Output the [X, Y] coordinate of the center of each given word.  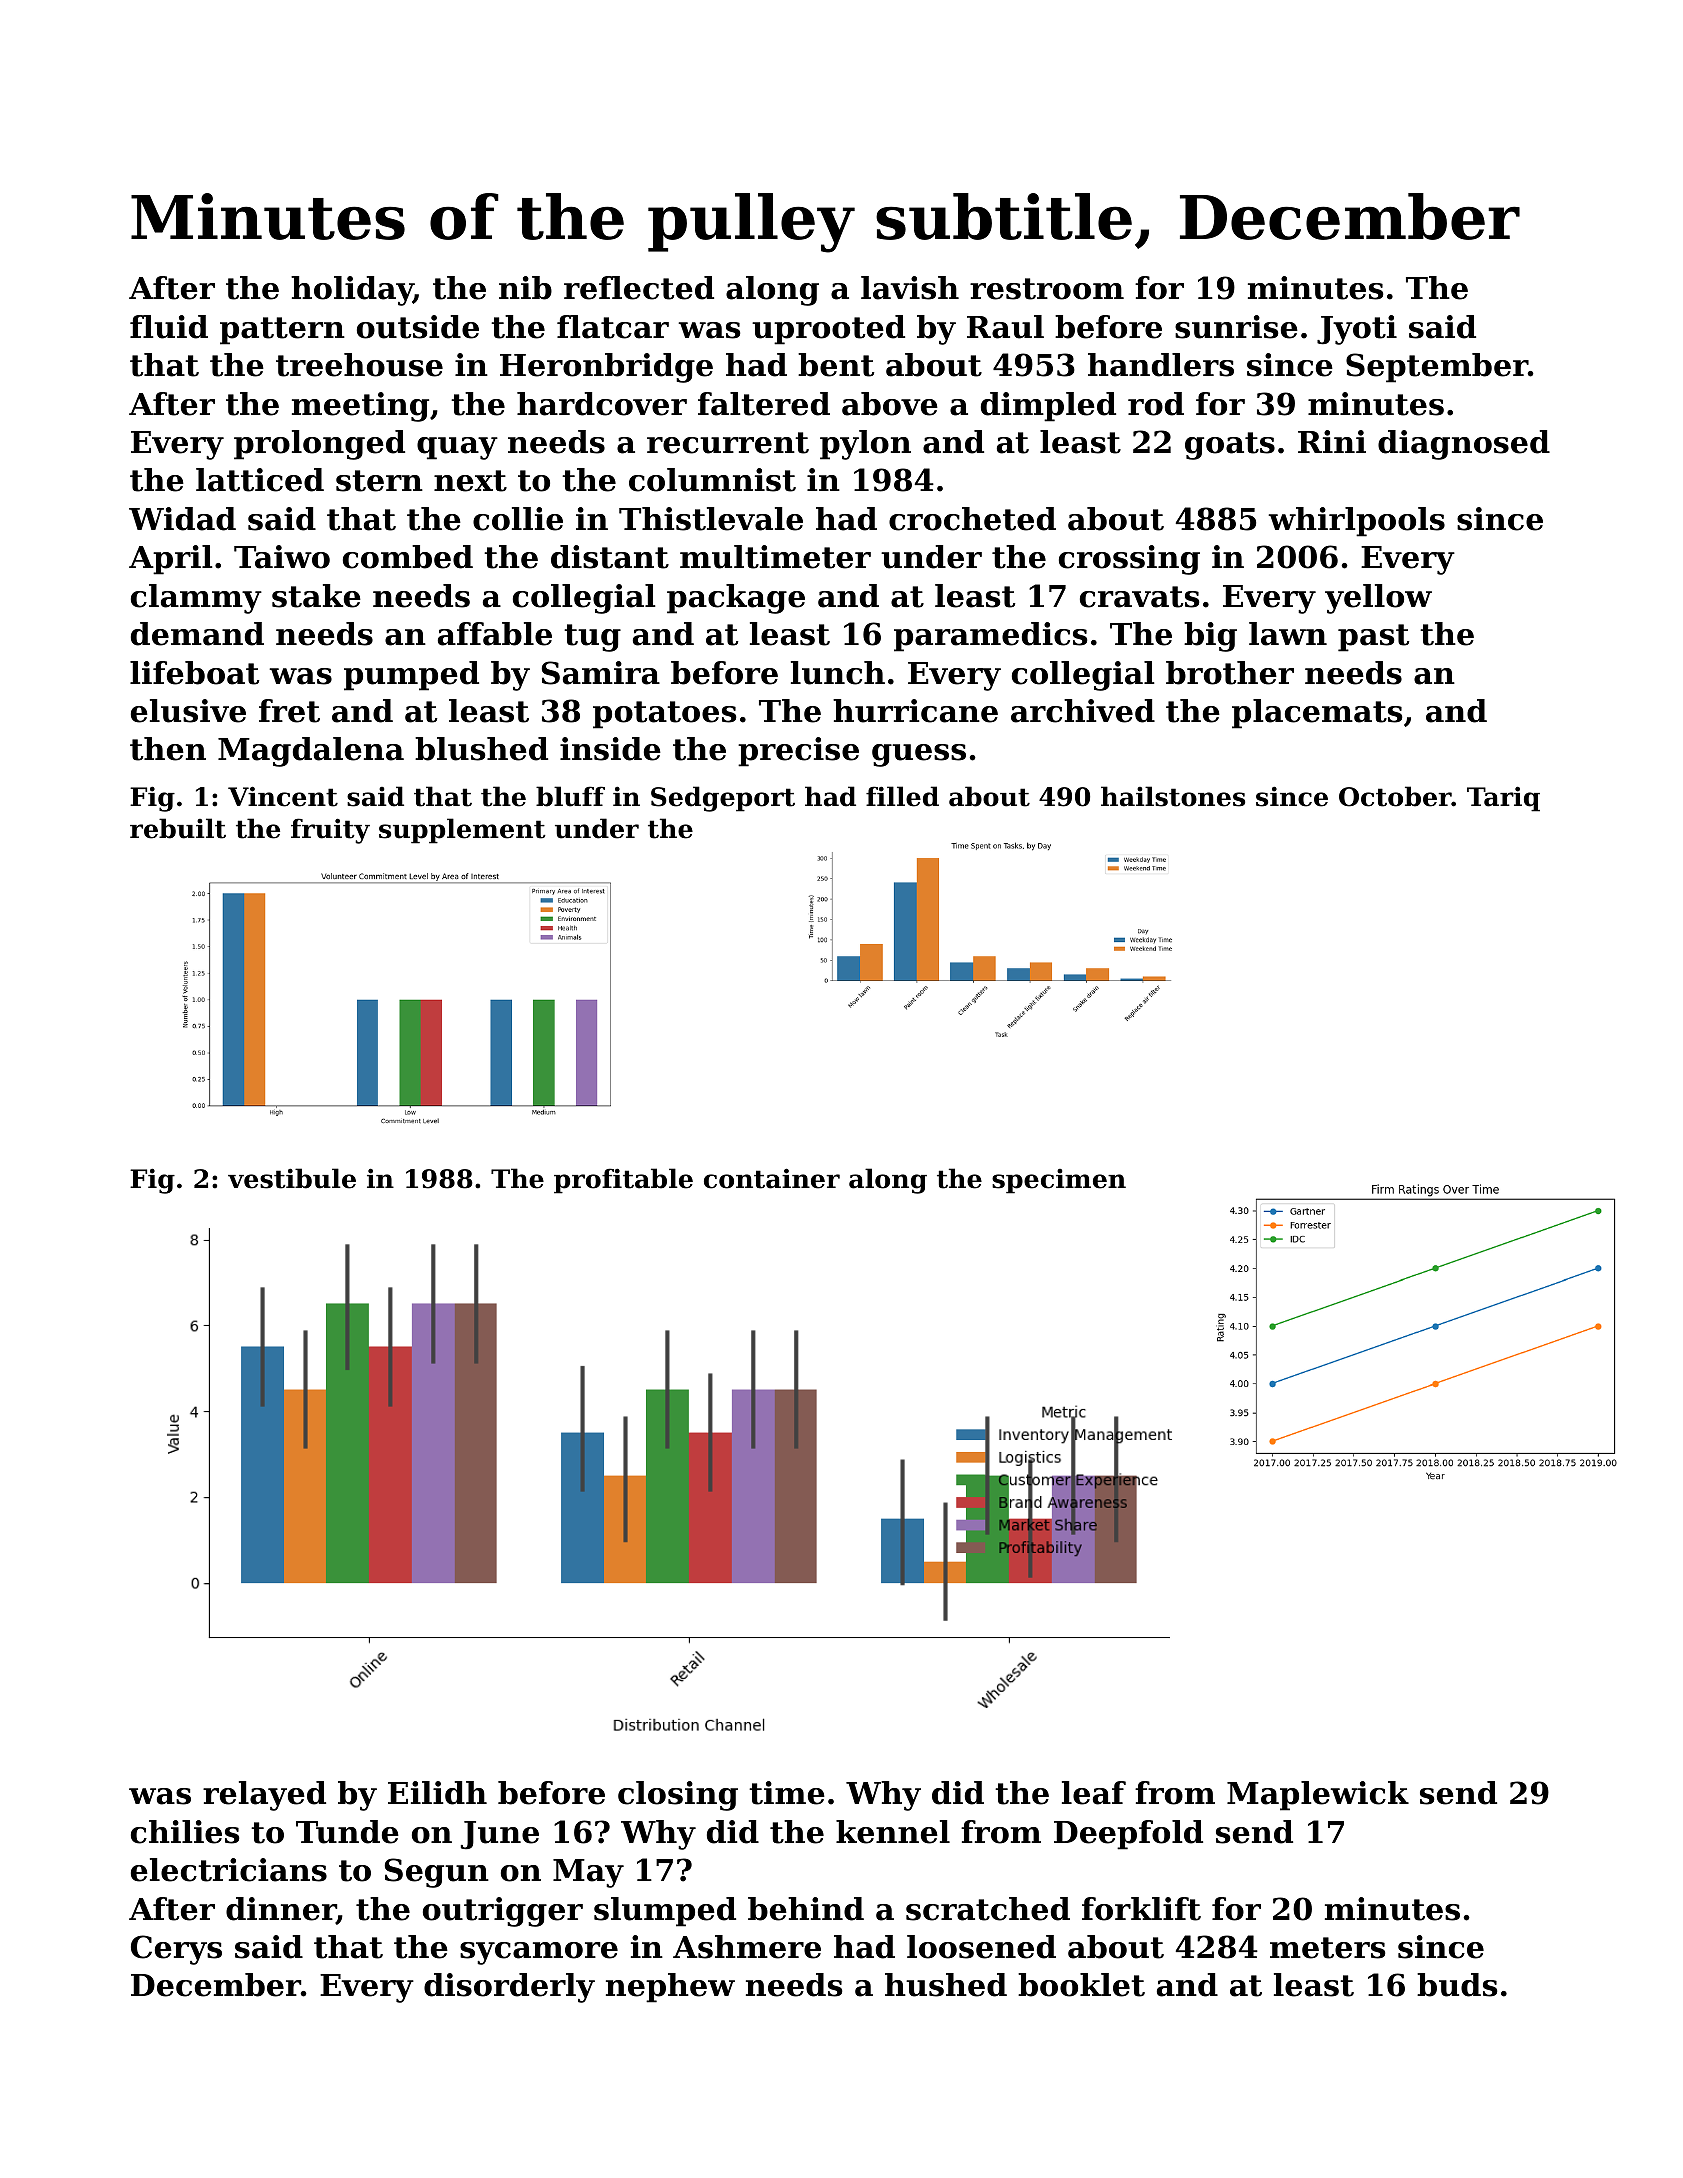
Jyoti [1357, 330]
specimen [1059, 1181]
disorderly [509, 1988]
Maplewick [1318, 1796]
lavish [910, 288]
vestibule [292, 1178]
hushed [946, 1985]
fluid [169, 327]
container [772, 1178]
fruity [330, 831]
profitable [623, 1181]
